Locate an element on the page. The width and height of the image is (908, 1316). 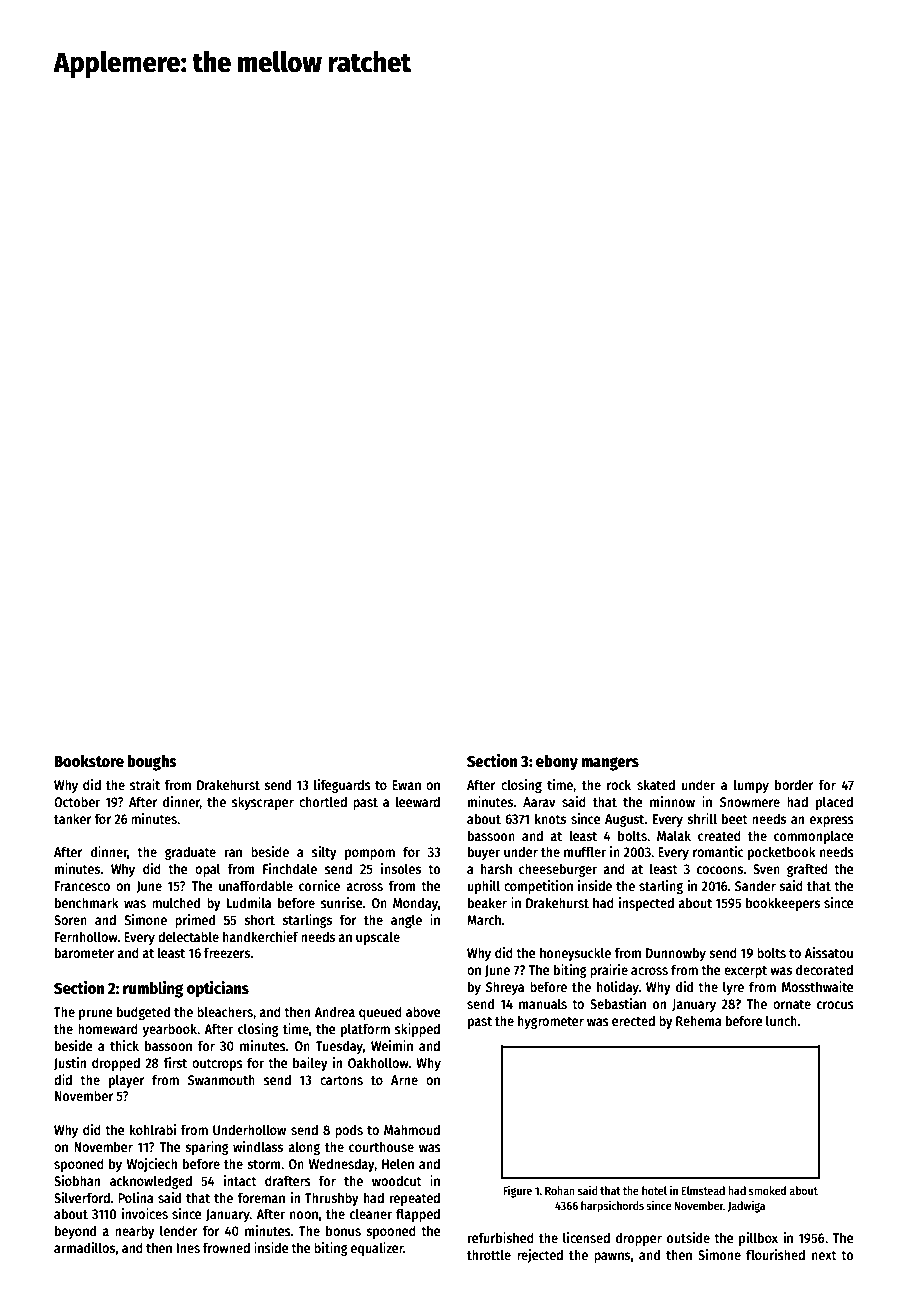
Swanmouth is located at coordinates (221, 1079).
